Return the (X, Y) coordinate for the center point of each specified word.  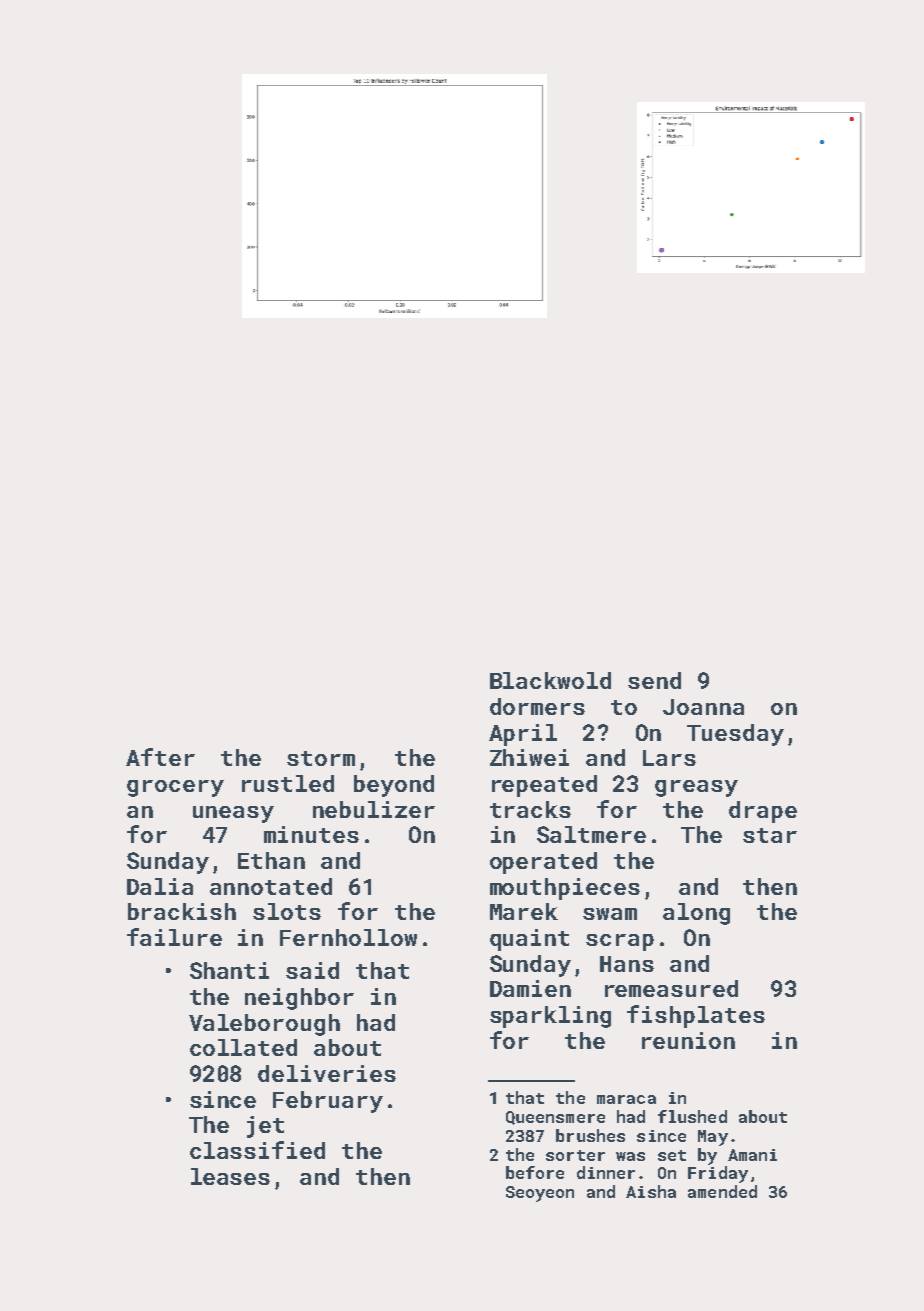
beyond (394, 786)
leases (230, 1176)
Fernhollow (348, 937)
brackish (182, 911)
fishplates (696, 1016)
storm (321, 758)
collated (243, 1047)
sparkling (550, 1017)
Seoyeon (540, 1194)
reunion (688, 1040)
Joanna (703, 707)
